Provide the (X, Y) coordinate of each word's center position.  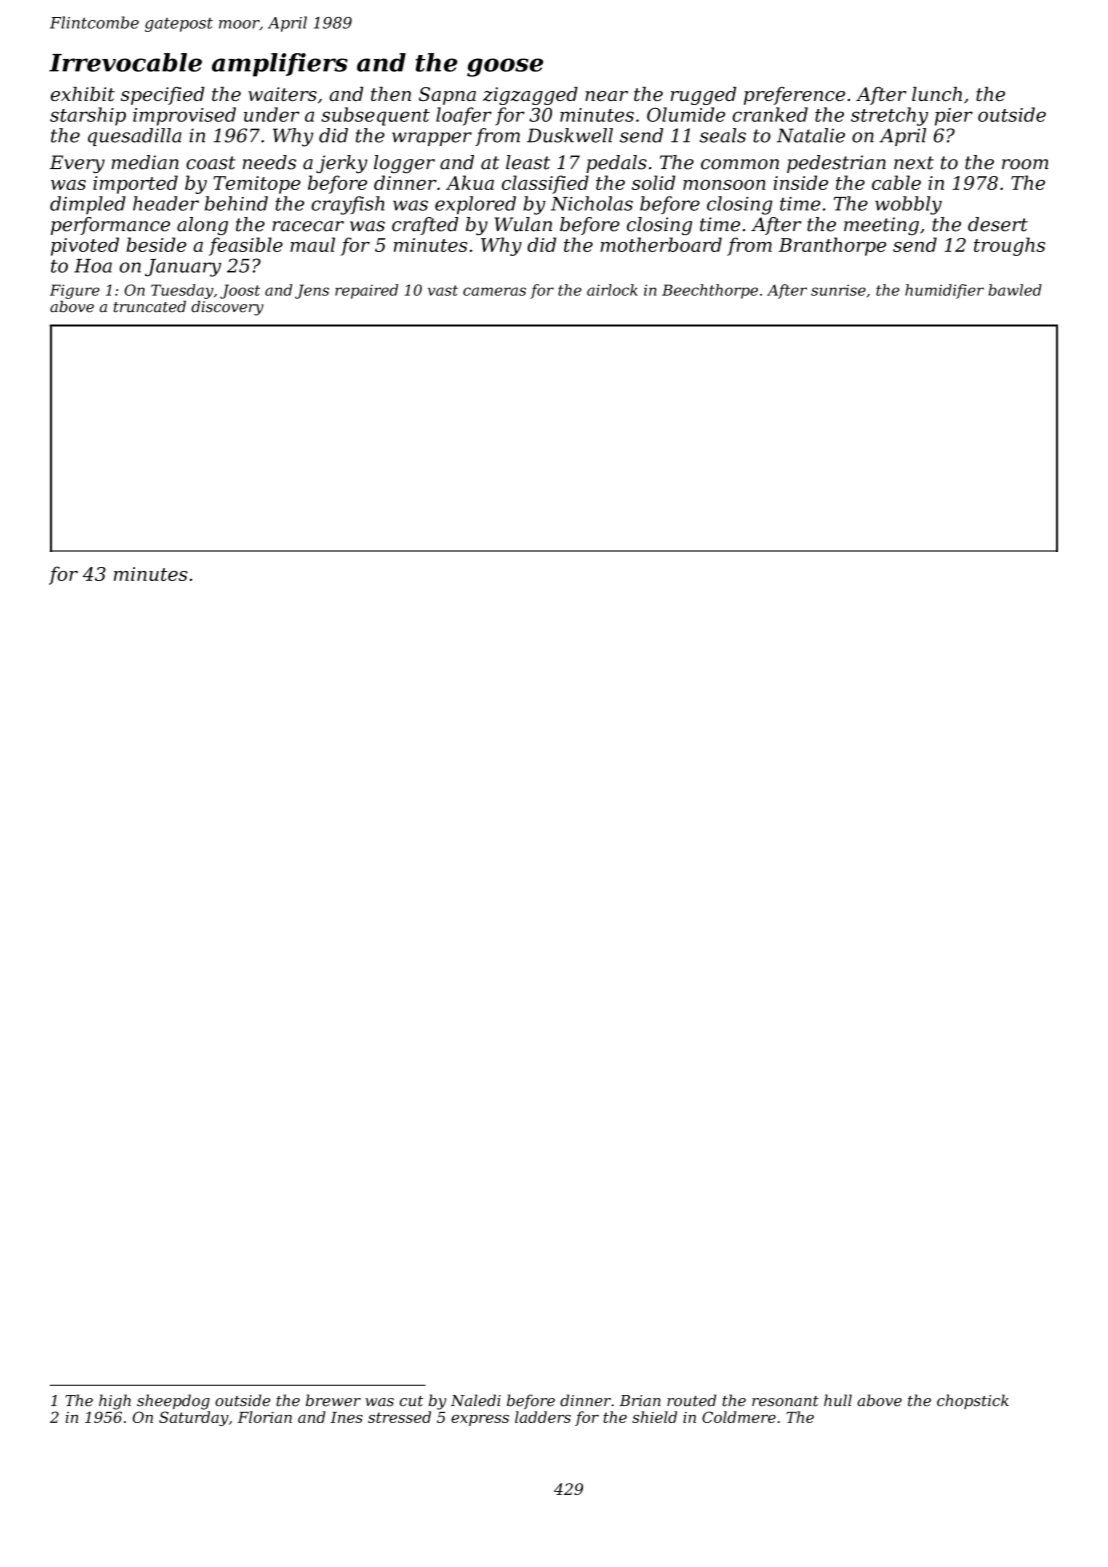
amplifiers (280, 65)
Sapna (447, 96)
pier (954, 117)
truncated (150, 307)
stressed (399, 1417)
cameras (494, 291)
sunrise (838, 290)
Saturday (194, 1418)
